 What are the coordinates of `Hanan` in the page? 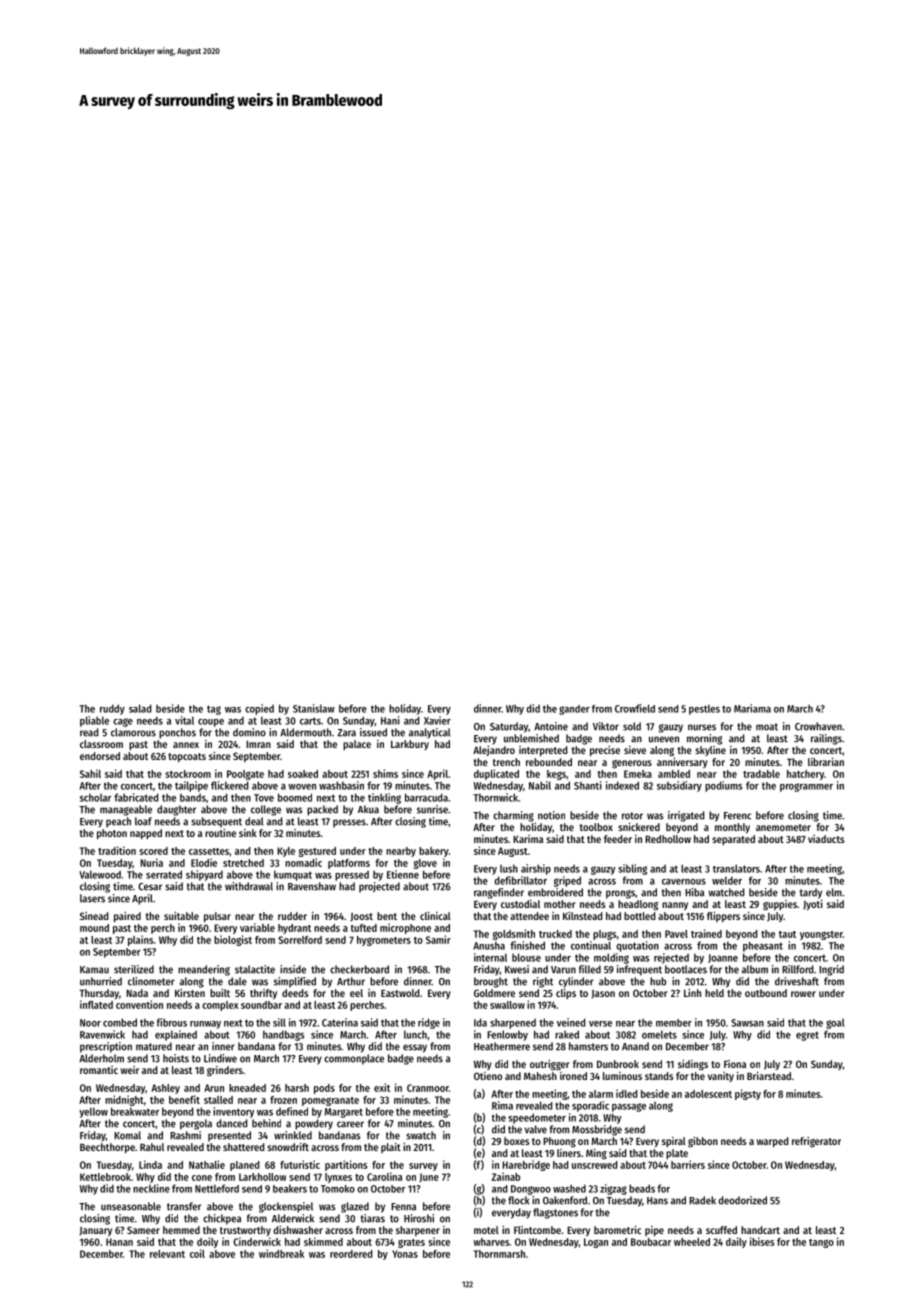 It's located at (119, 1242).
